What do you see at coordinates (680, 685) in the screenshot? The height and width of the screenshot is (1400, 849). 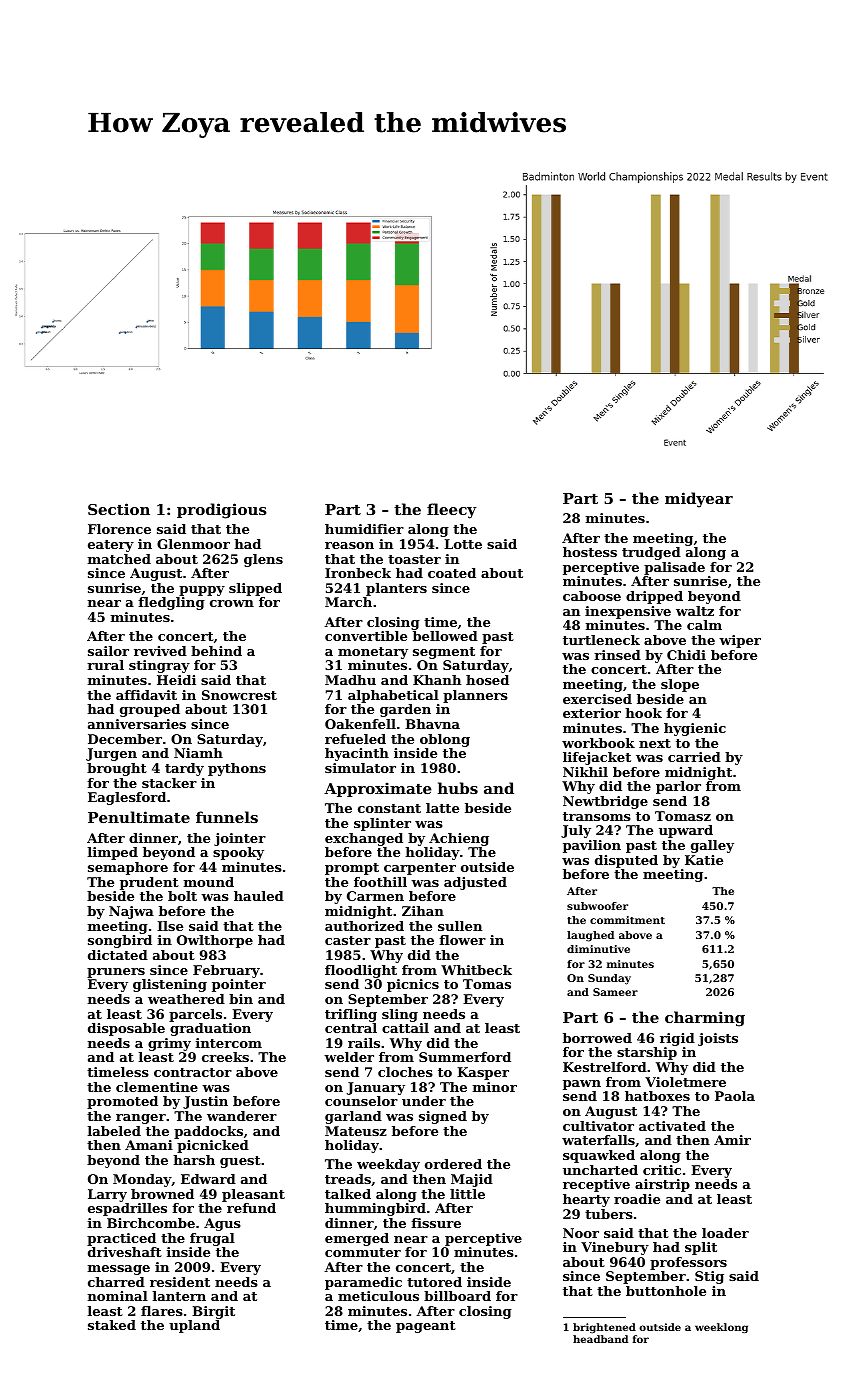 I see `slope` at bounding box center [680, 685].
